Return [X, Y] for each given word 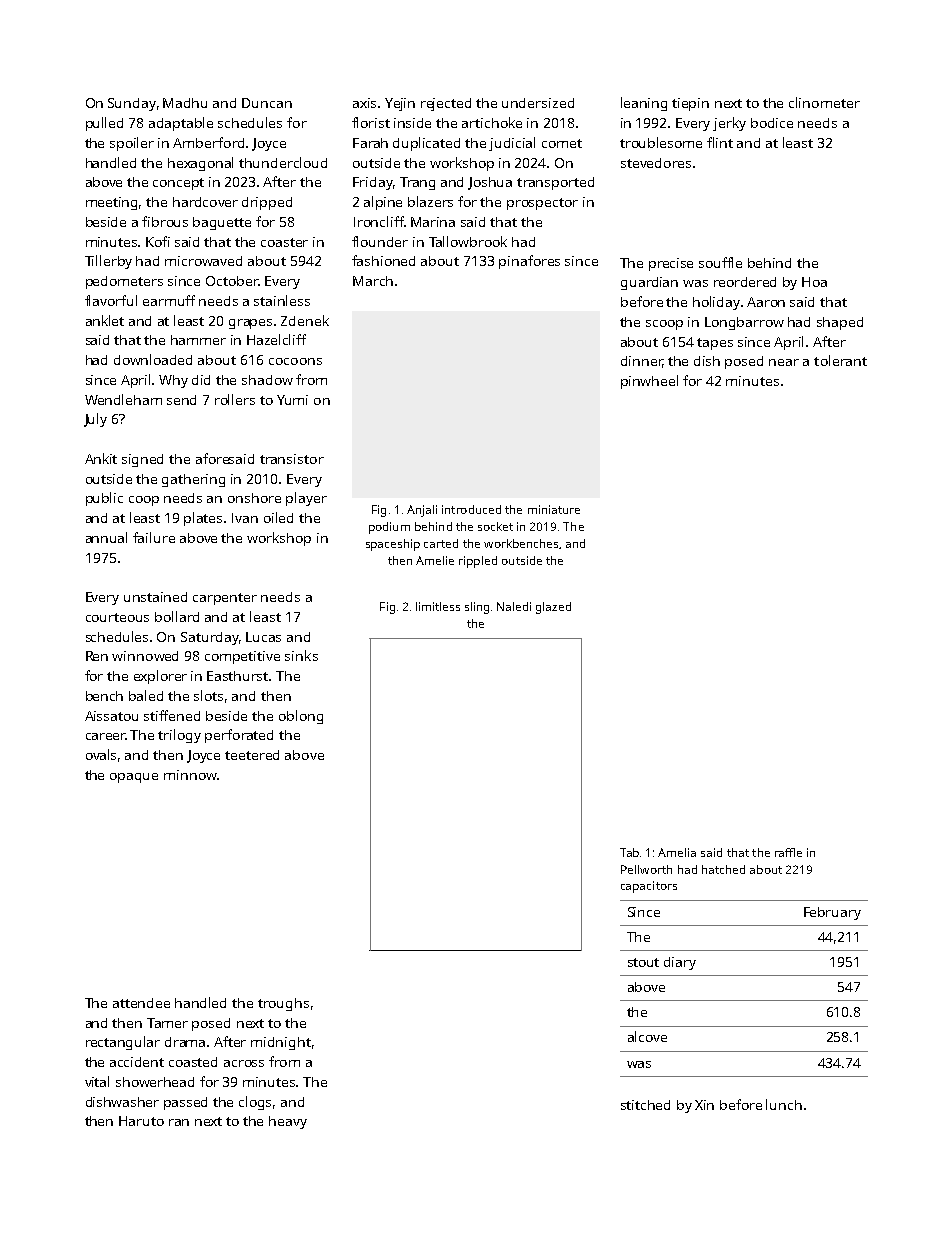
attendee [141, 1003]
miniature [554, 509]
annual [106, 537]
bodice [772, 123]
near [784, 362]
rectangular [123, 1043]
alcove [647, 1036]
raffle [788, 852]
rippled [478, 562]
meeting [111, 203]
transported [555, 183]
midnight [281, 1043]
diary [680, 963]
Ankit [101, 458]
